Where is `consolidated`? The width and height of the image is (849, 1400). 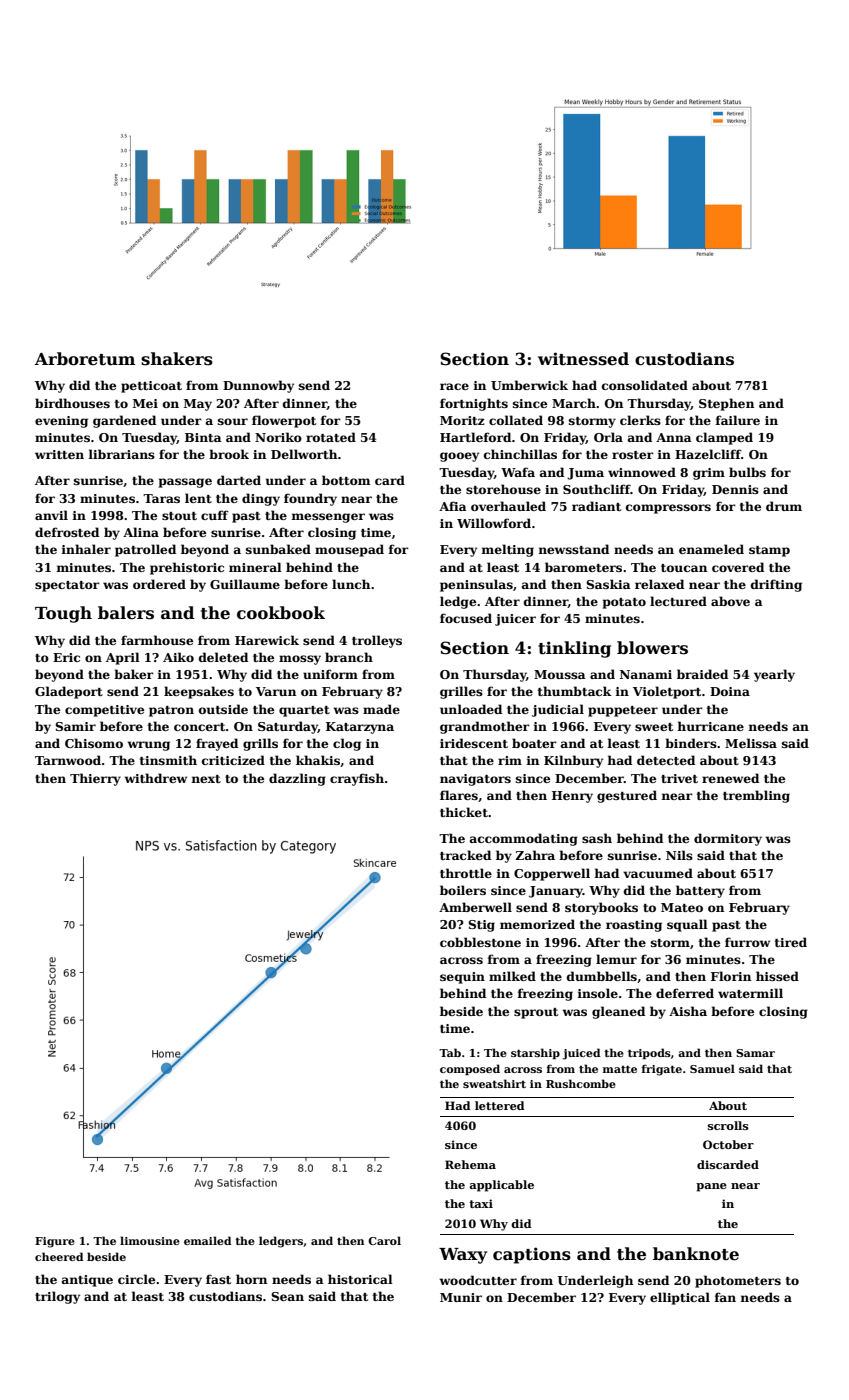
consolidated is located at coordinates (645, 385).
